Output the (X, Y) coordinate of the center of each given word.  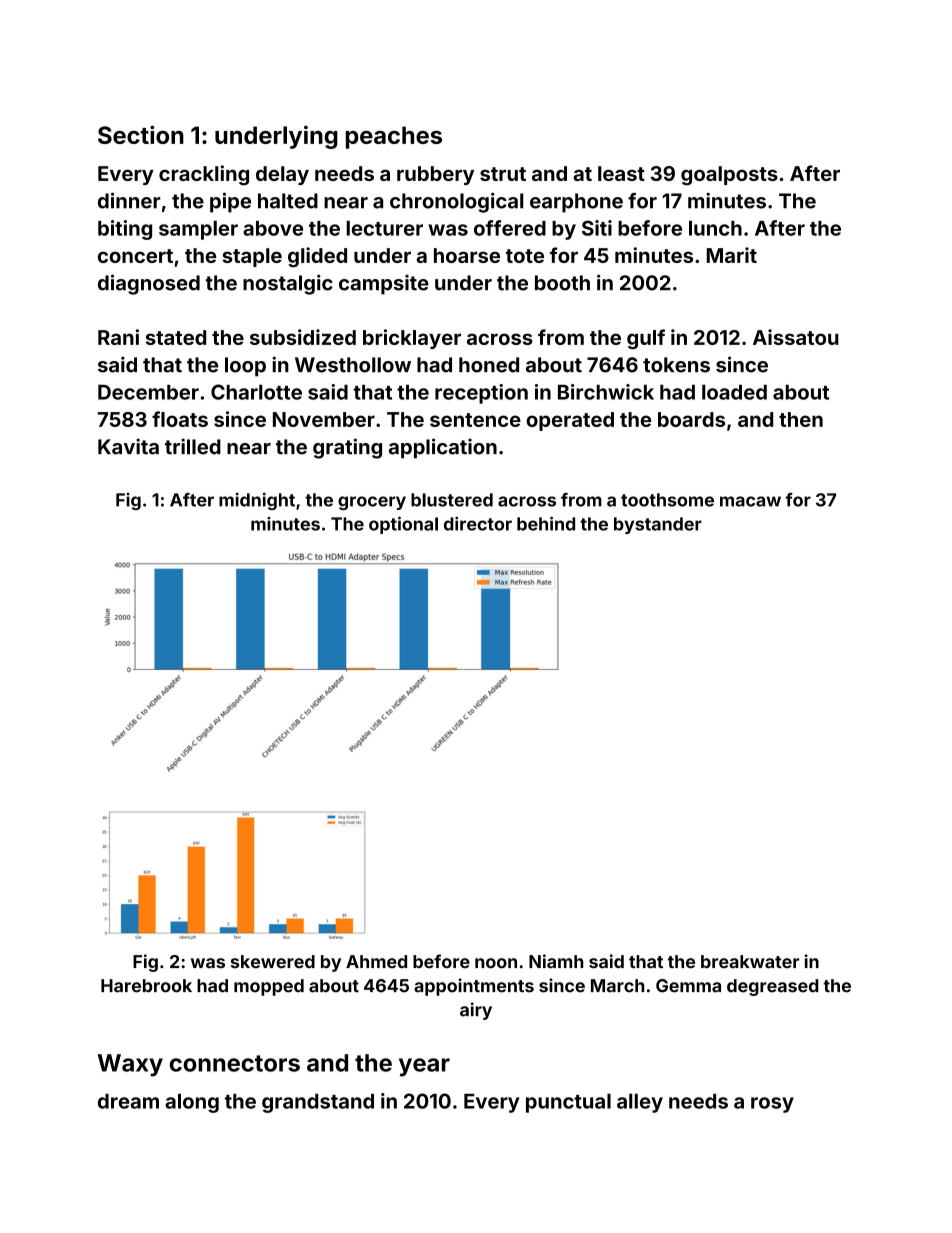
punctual (568, 1103)
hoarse (467, 255)
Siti (597, 228)
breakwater (750, 962)
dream (128, 1101)
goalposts (729, 176)
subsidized (303, 337)
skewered (273, 962)
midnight (257, 501)
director (478, 524)
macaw (750, 501)
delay (282, 175)
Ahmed (376, 962)
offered (510, 228)
